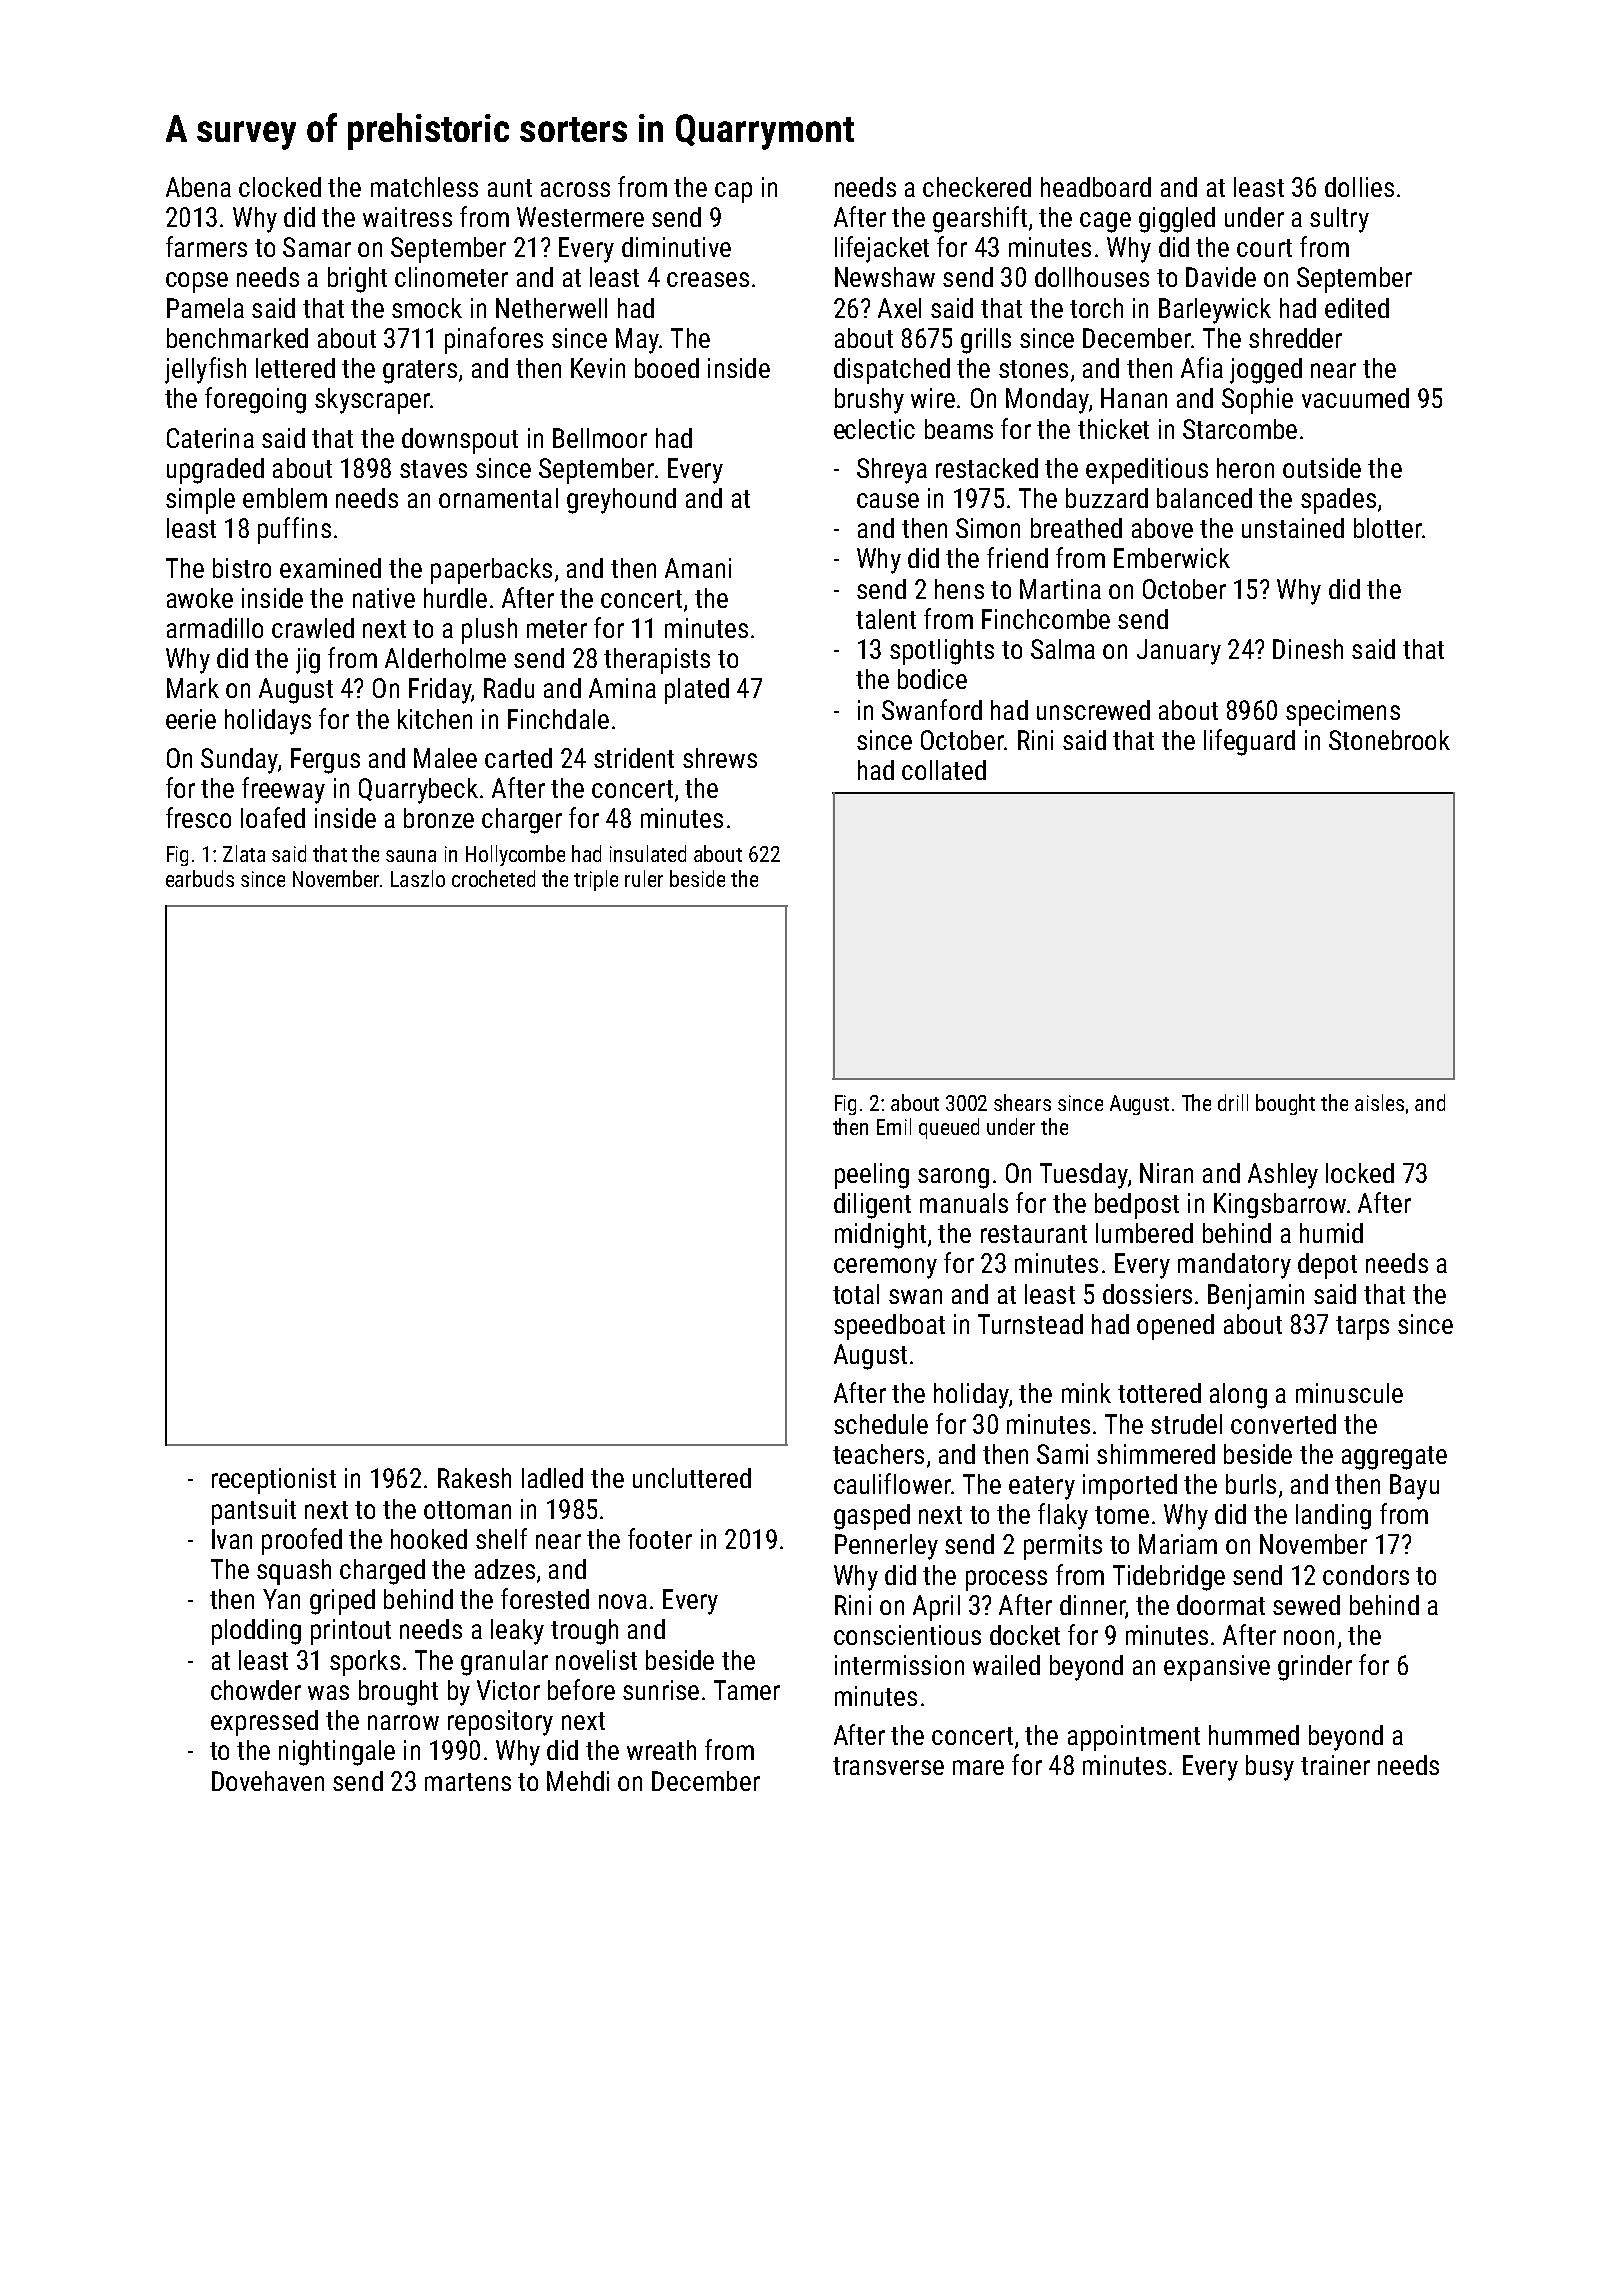 This page has width=1620, height=2292. Describe the element at coordinates (899, 308) in the page. I see `Axel` at that location.
